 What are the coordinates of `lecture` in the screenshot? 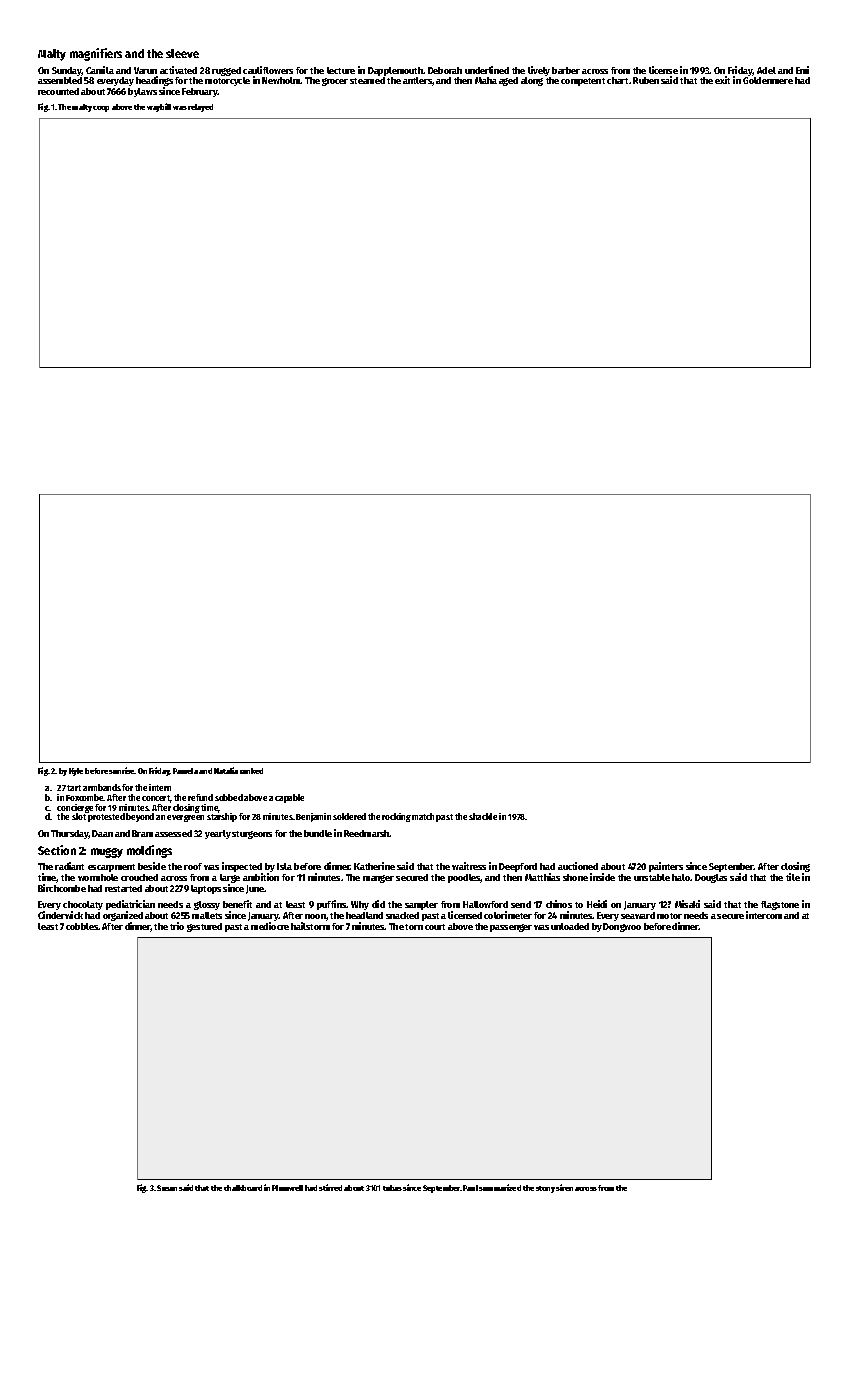 It's located at (341, 70).
